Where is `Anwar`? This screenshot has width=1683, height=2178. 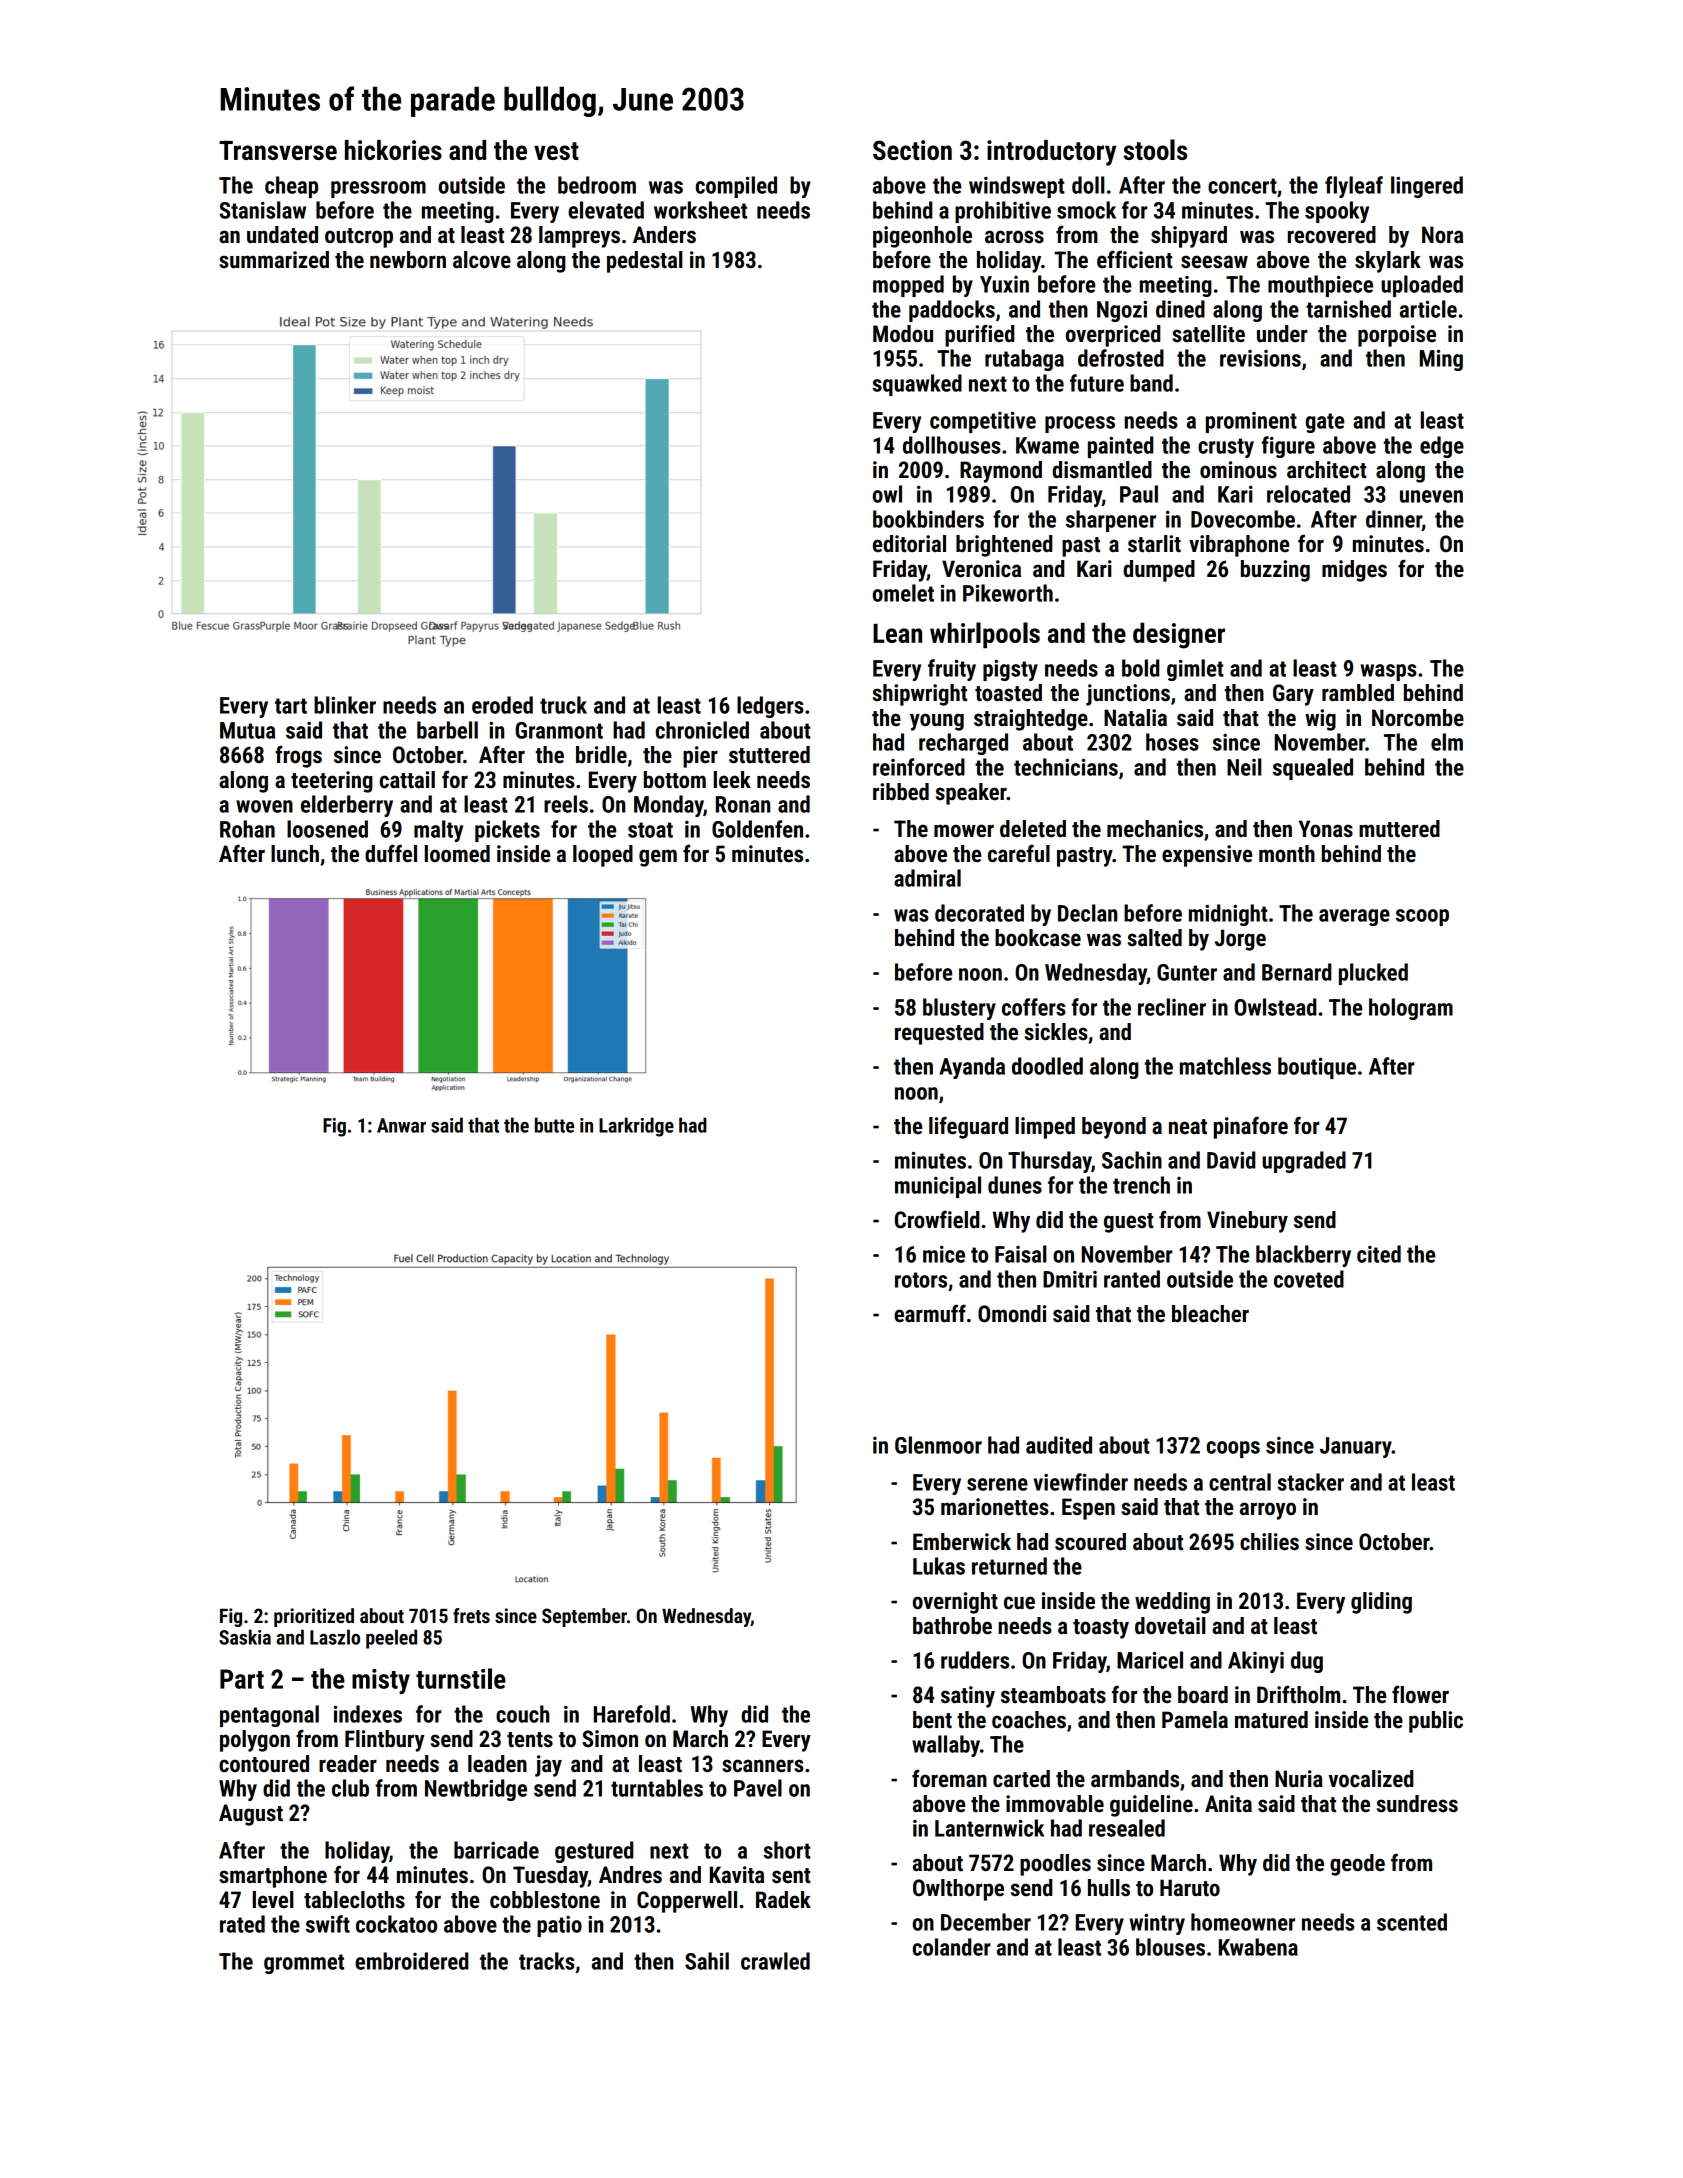
Anwar is located at coordinates (401, 1125).
